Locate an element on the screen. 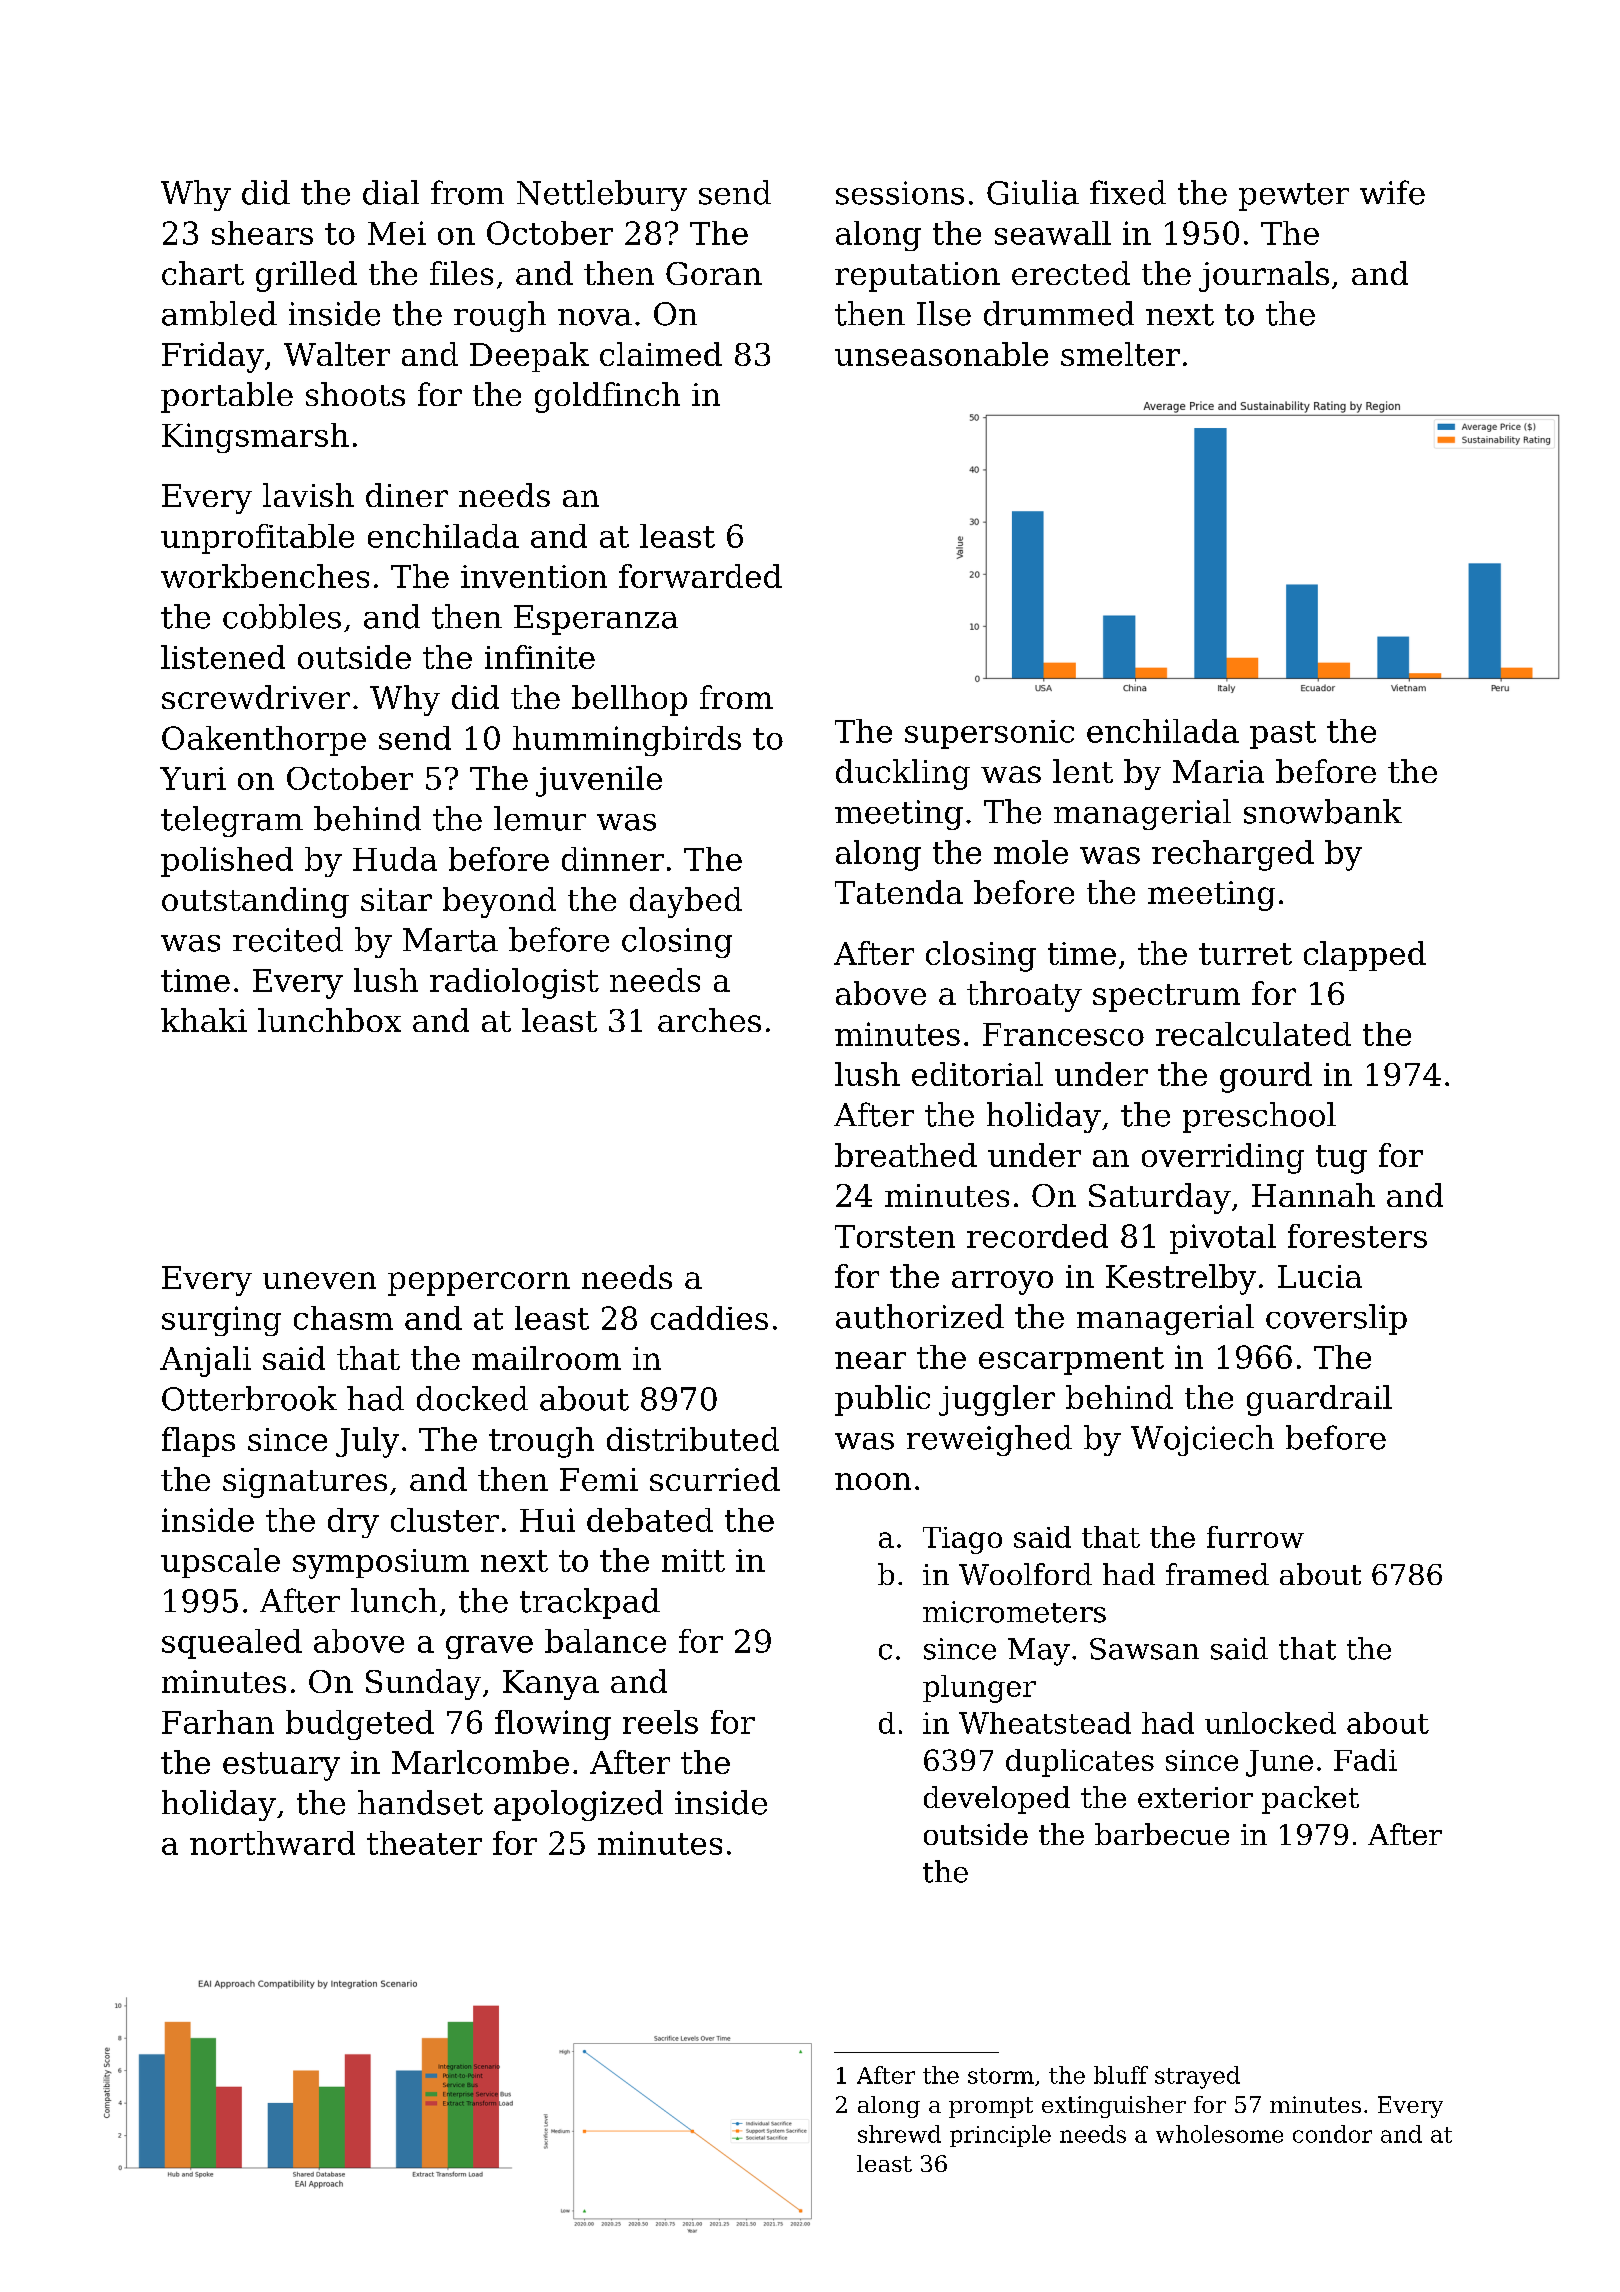 The width and height of the screenshot is (1620, 2292). dial is located at coordinates (391, 192).
